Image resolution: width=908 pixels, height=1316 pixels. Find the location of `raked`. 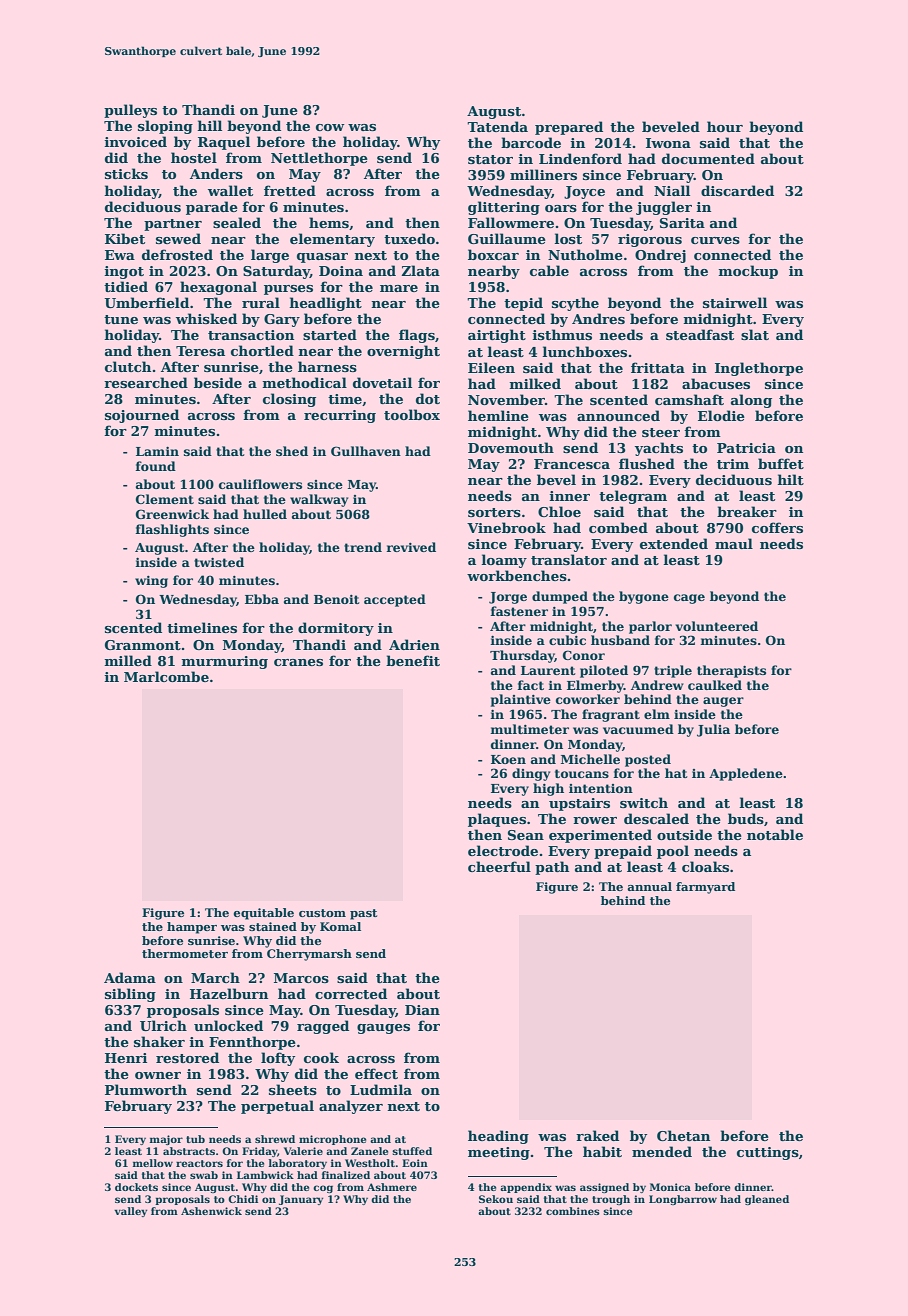

raked is located at coordinates (597, 1135).
